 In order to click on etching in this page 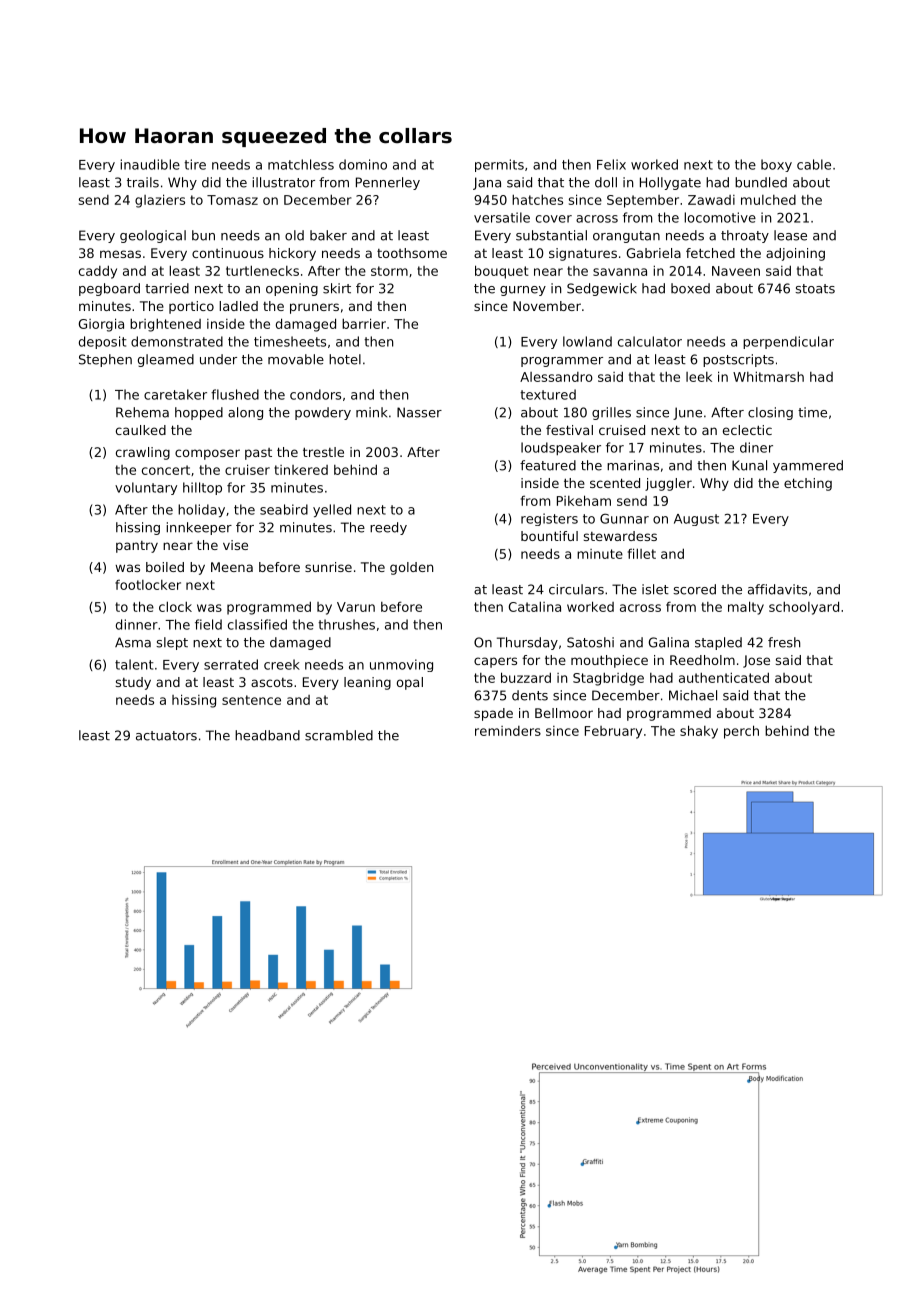, I will do `click(808, 484)`.
